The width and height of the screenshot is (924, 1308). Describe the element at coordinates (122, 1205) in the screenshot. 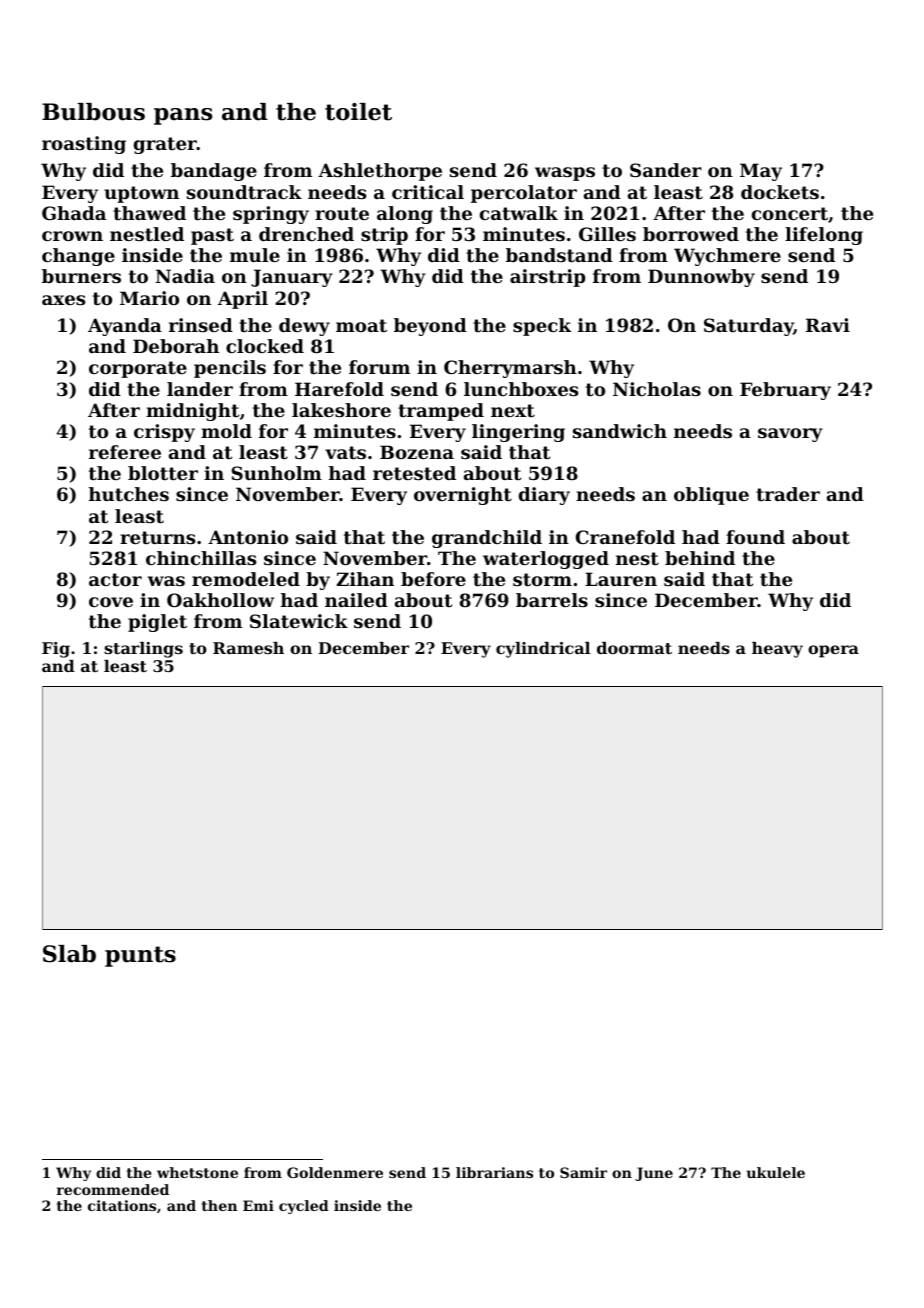

I see `citations` at that location.
